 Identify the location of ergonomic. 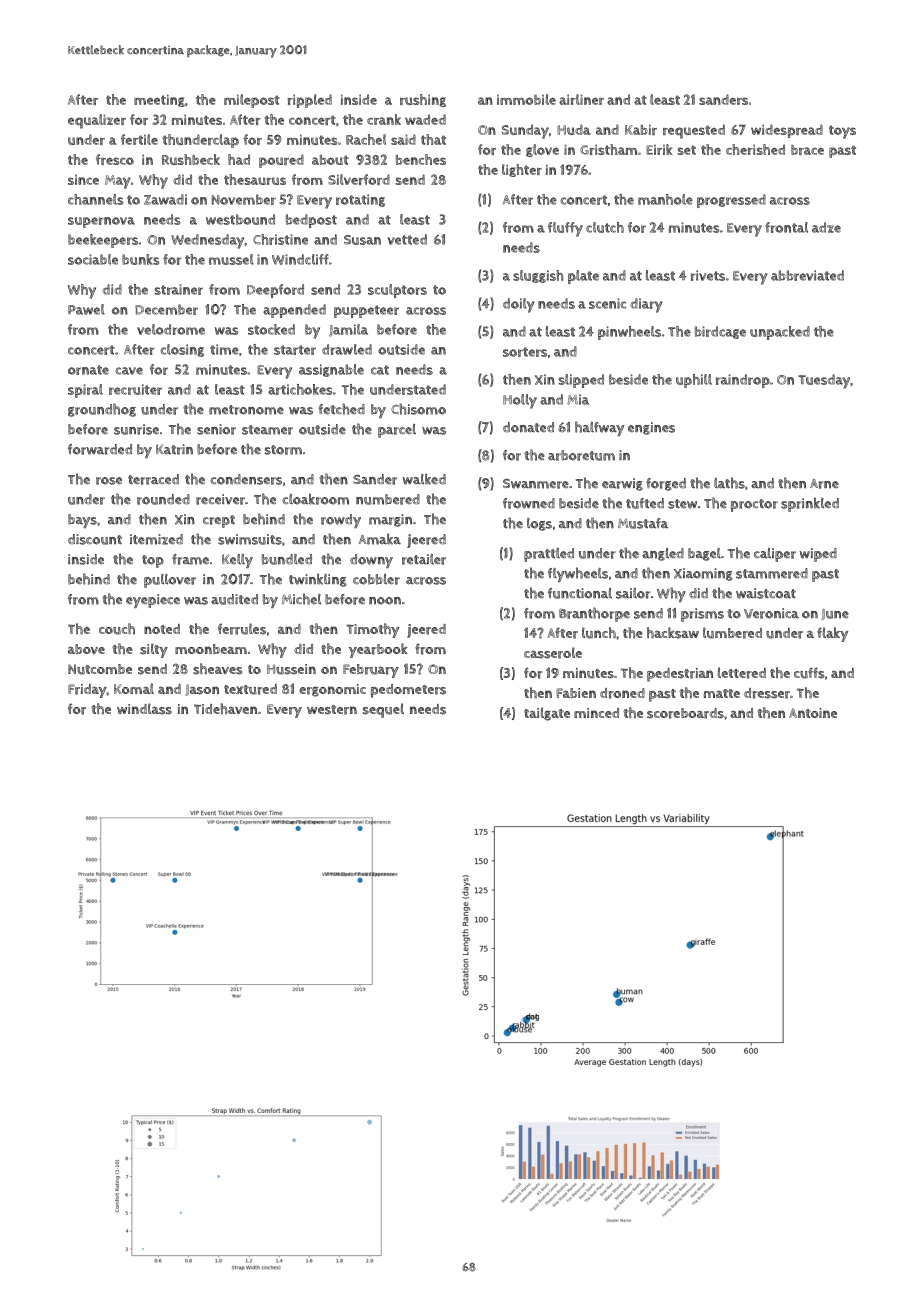
(332, 690).
